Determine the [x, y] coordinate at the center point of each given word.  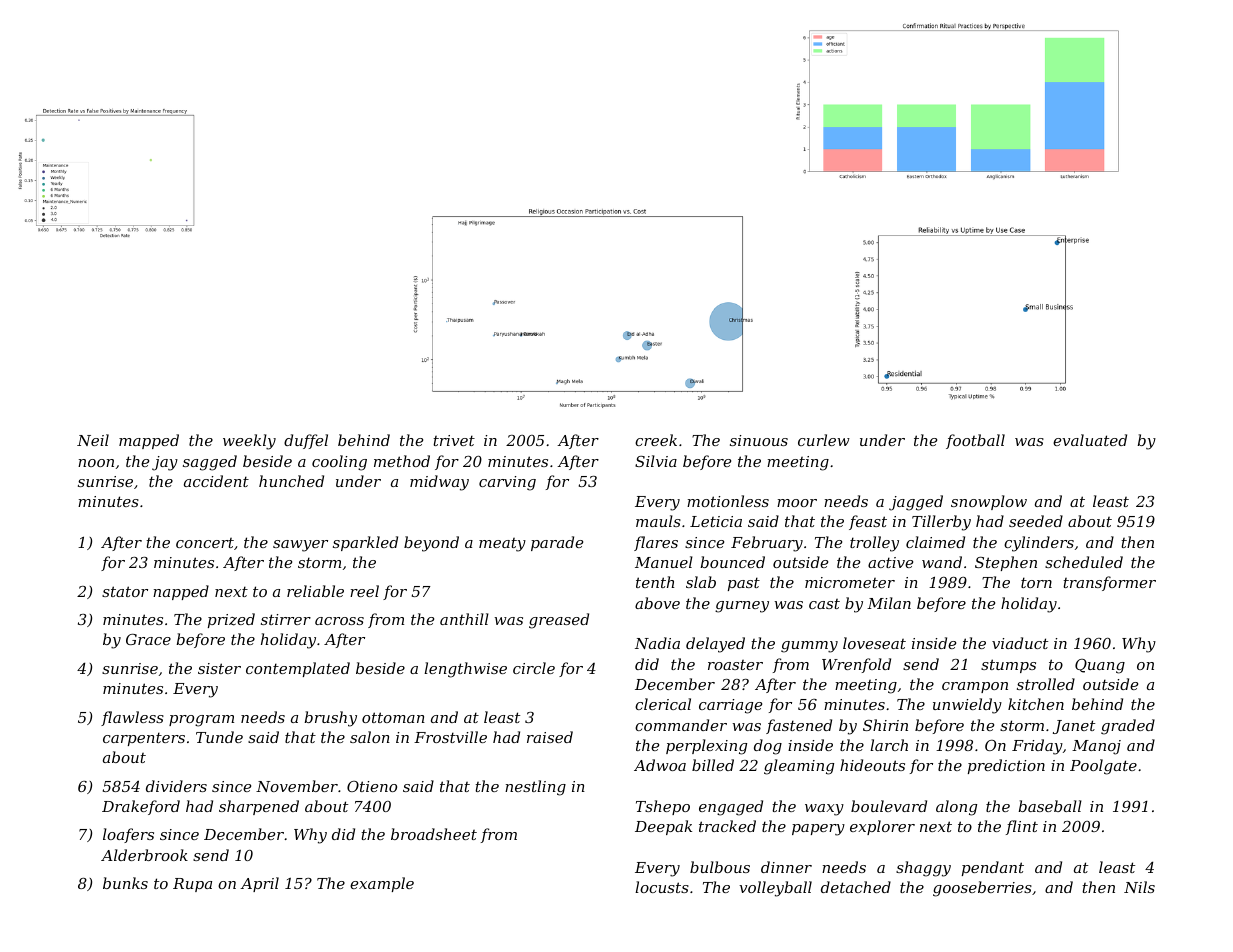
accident [216, 481]
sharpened [259, 807]
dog [768, 747]
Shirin [885, 725]
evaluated [1090, 440]
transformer [1109, 583]
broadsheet [434, 834]
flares [656, 543]
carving [507, 483]
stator [125, 591]
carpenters [144, 739]
